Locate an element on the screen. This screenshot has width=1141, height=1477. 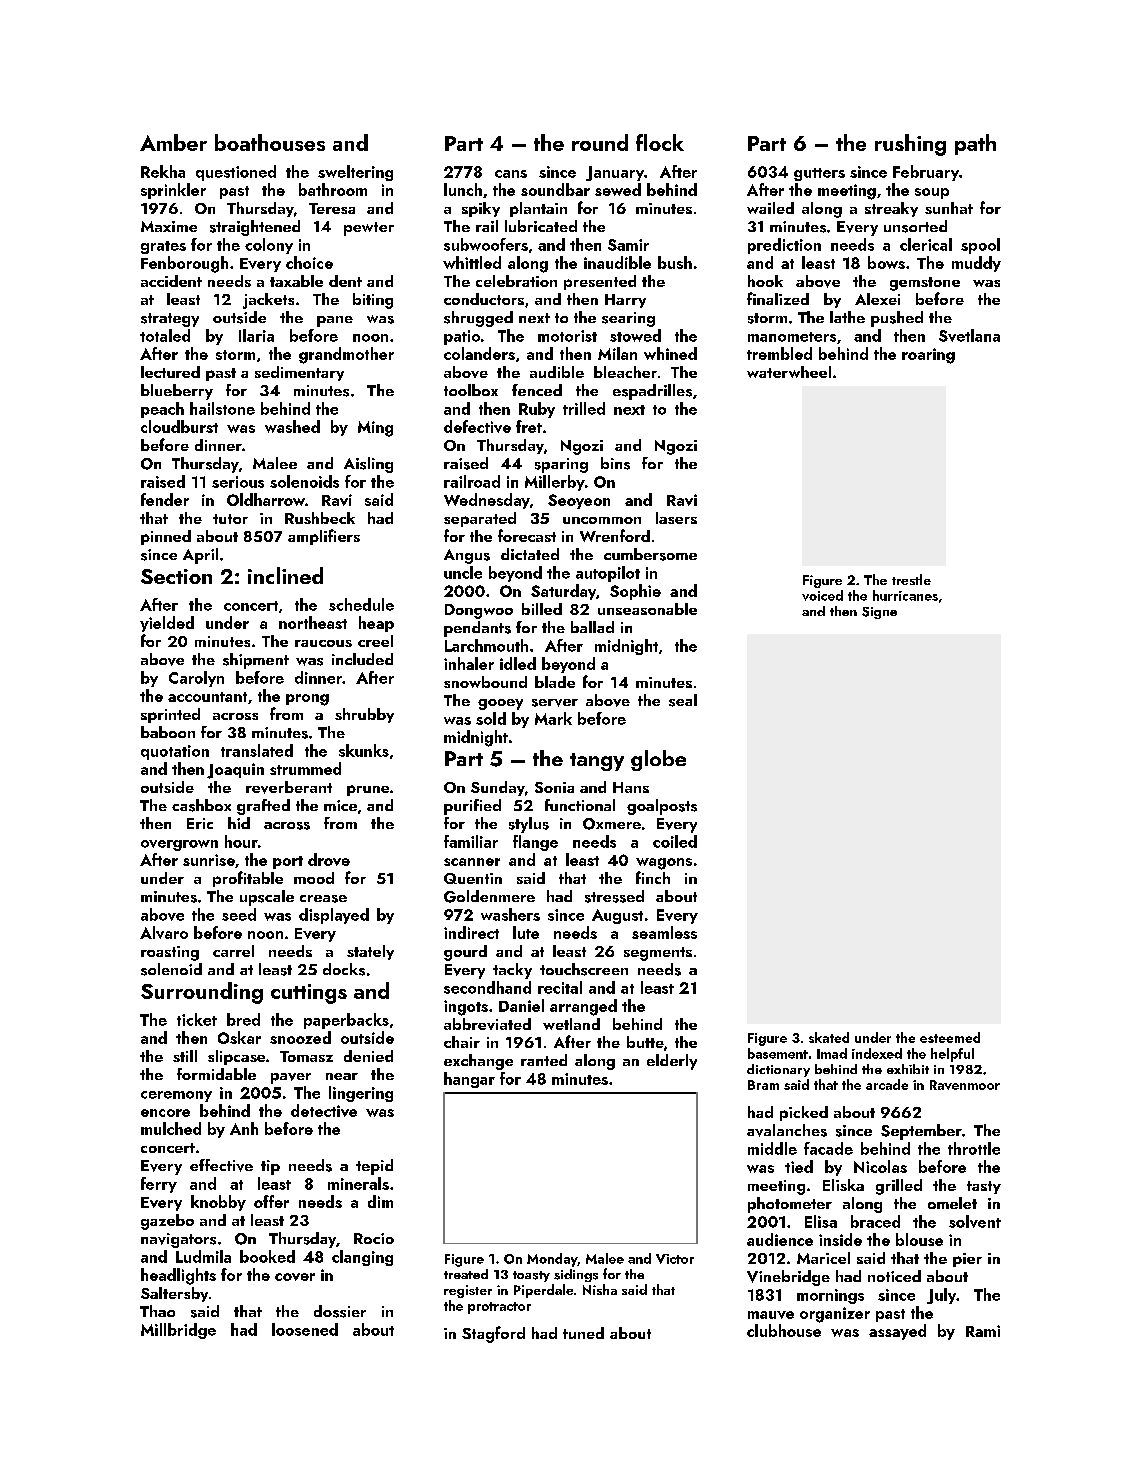
knobby is located at coordinates (218, 1203).
